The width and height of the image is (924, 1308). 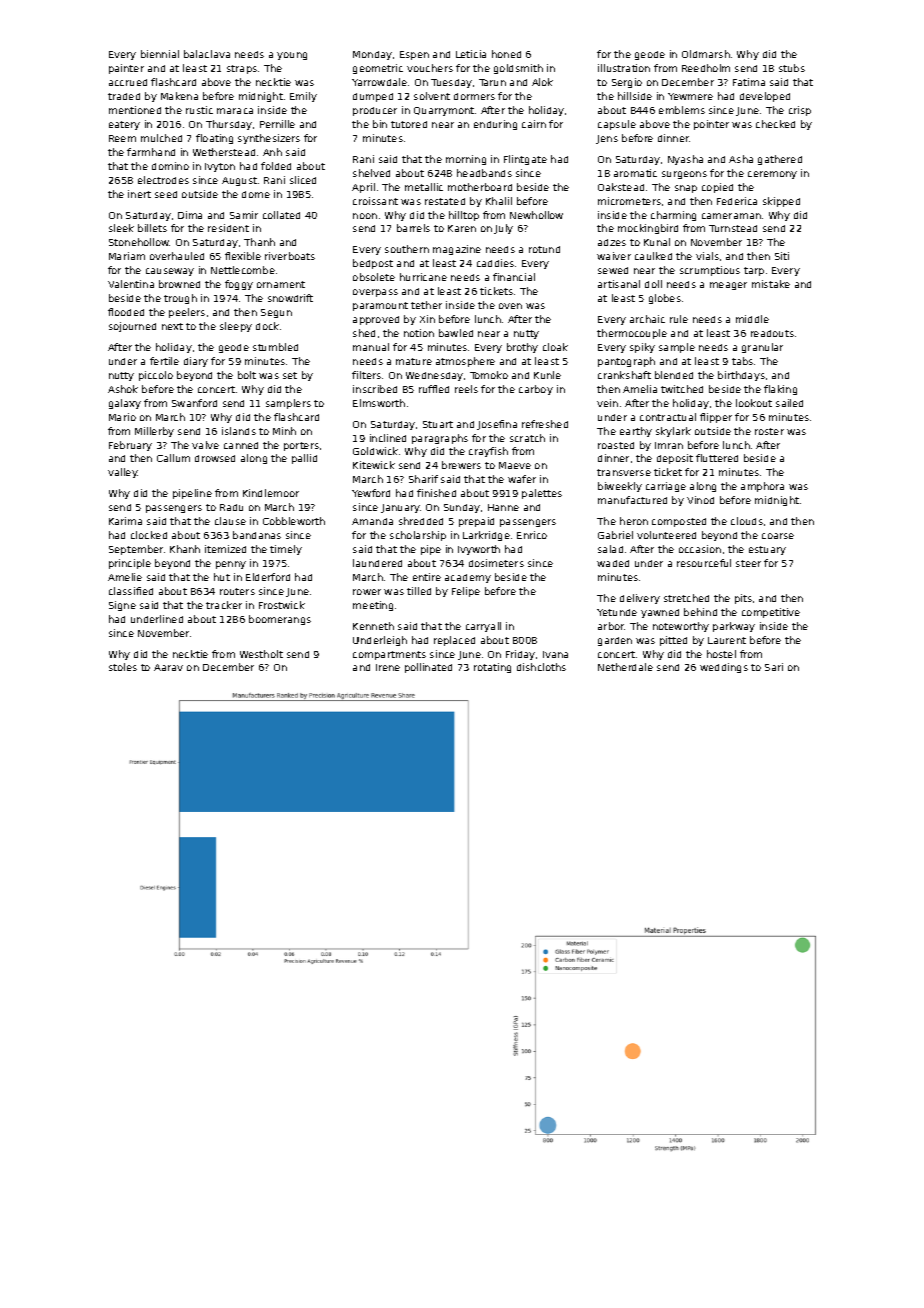 I want to click on cairn, so click(x=534, y=124).
